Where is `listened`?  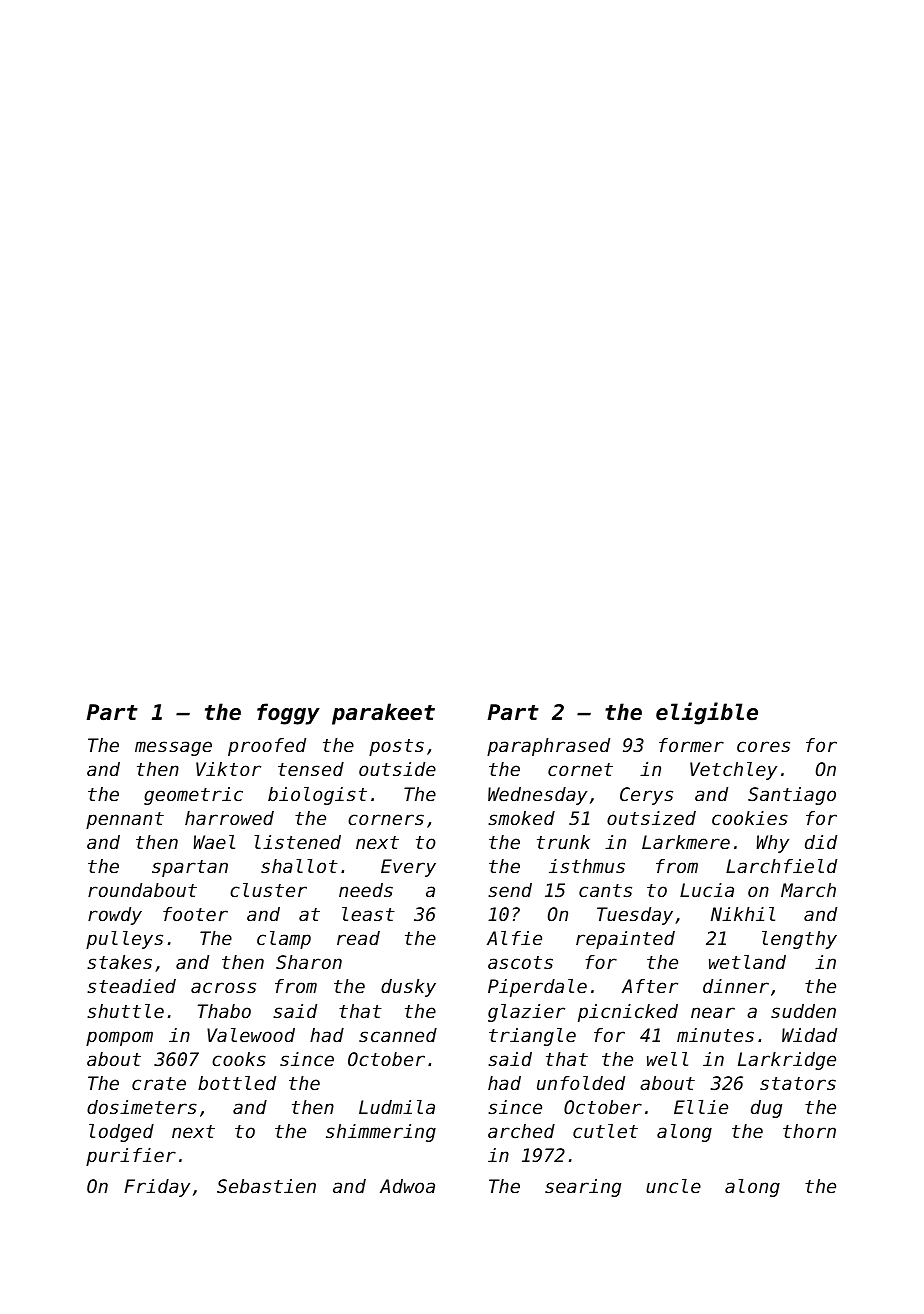
listened is located at coordinates (297, 842).
